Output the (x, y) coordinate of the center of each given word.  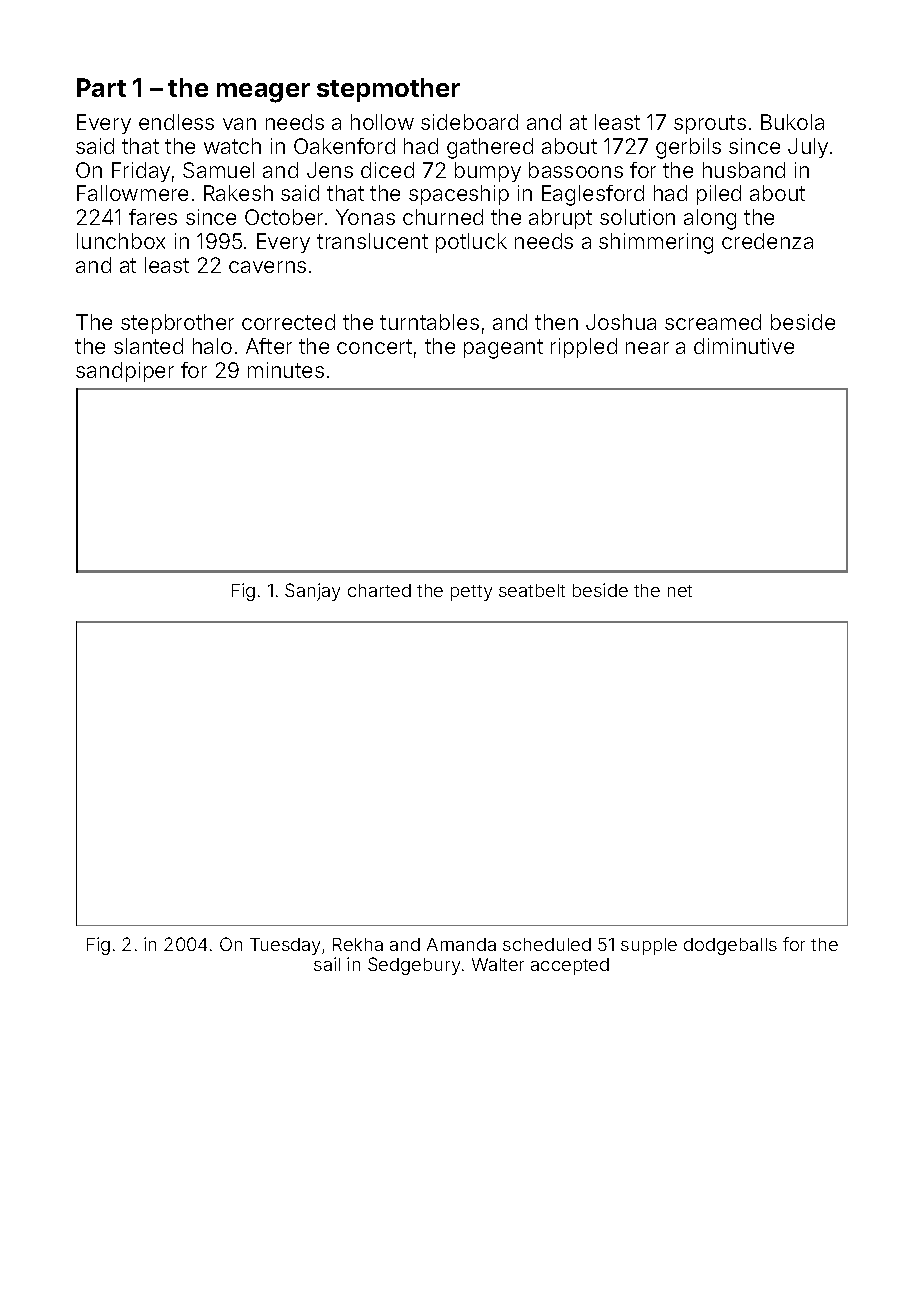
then (556, 322)
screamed (713, 322)
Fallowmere (132, 193)
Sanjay (312, 592)
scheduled (547, 944)
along (710, 219)
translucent (372, 241)
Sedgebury (414, 966)
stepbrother (177, 324)
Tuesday (285, 946)
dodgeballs (730, 946)
